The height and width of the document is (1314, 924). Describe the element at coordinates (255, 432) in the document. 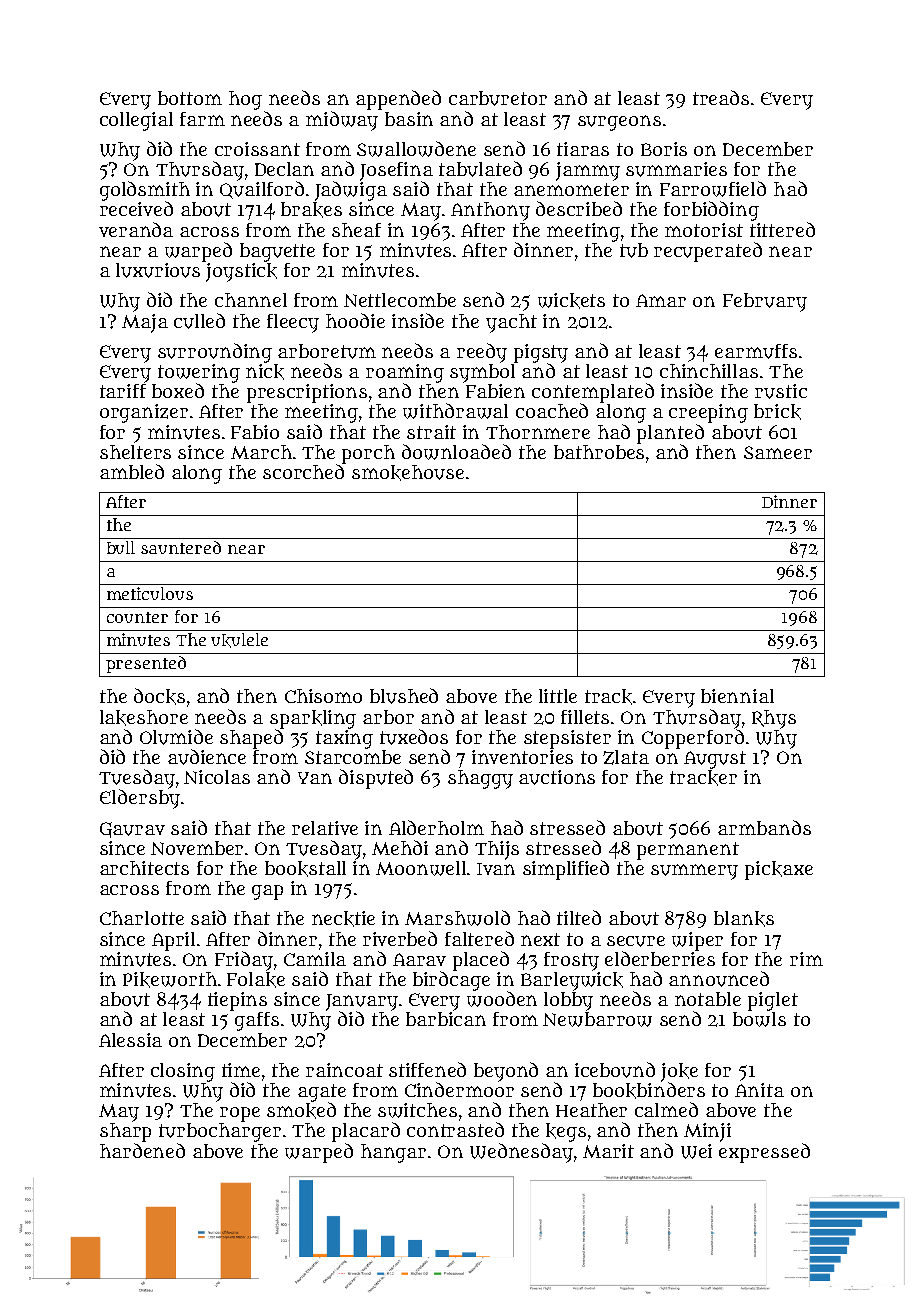

I see `Fabio` at that location.
